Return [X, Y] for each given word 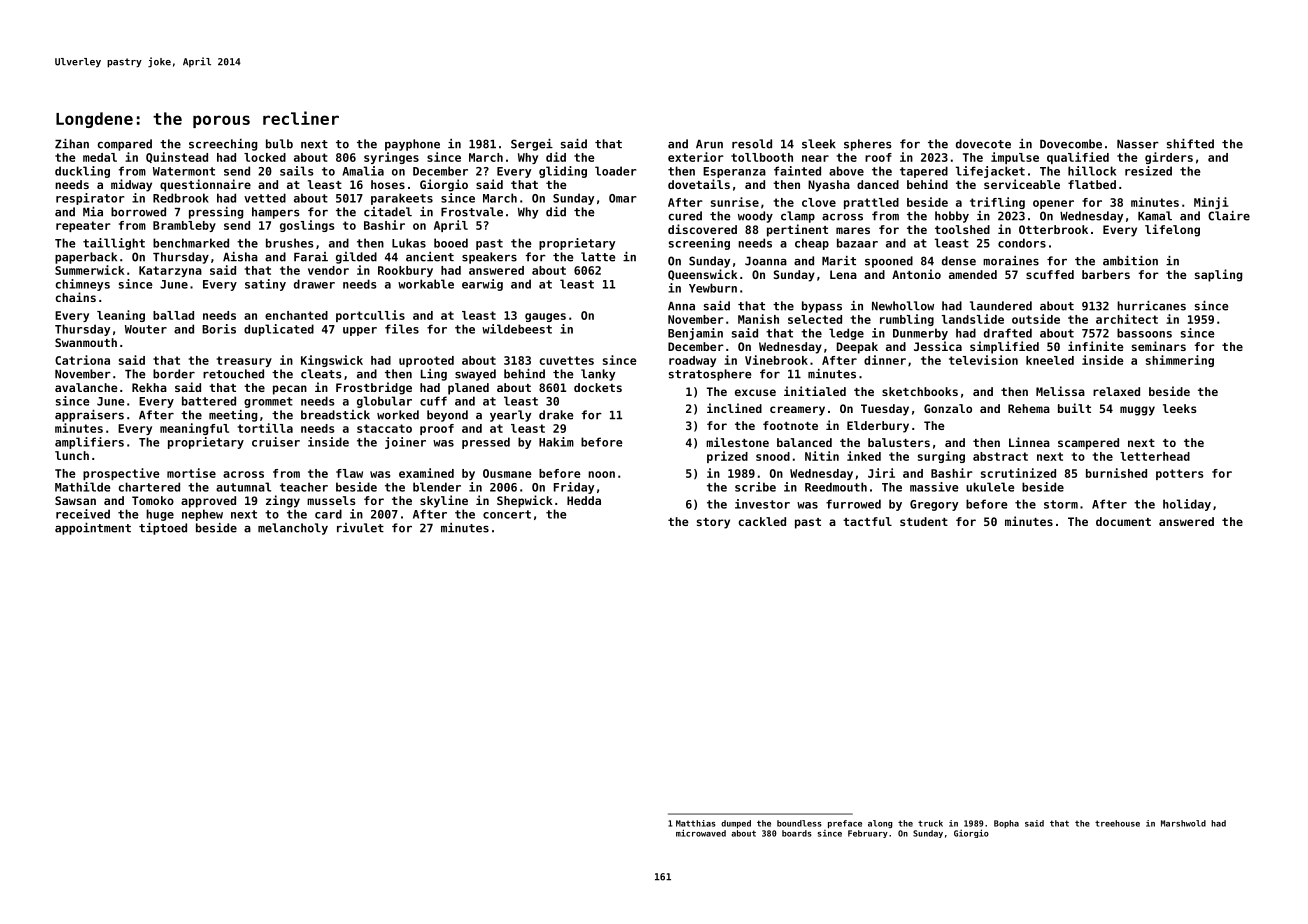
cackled [762, 521]
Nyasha [829, 186]
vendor [328, 270]
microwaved [701, 833]
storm [1061, 504]
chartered [149, 487]
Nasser [1138, 144]
